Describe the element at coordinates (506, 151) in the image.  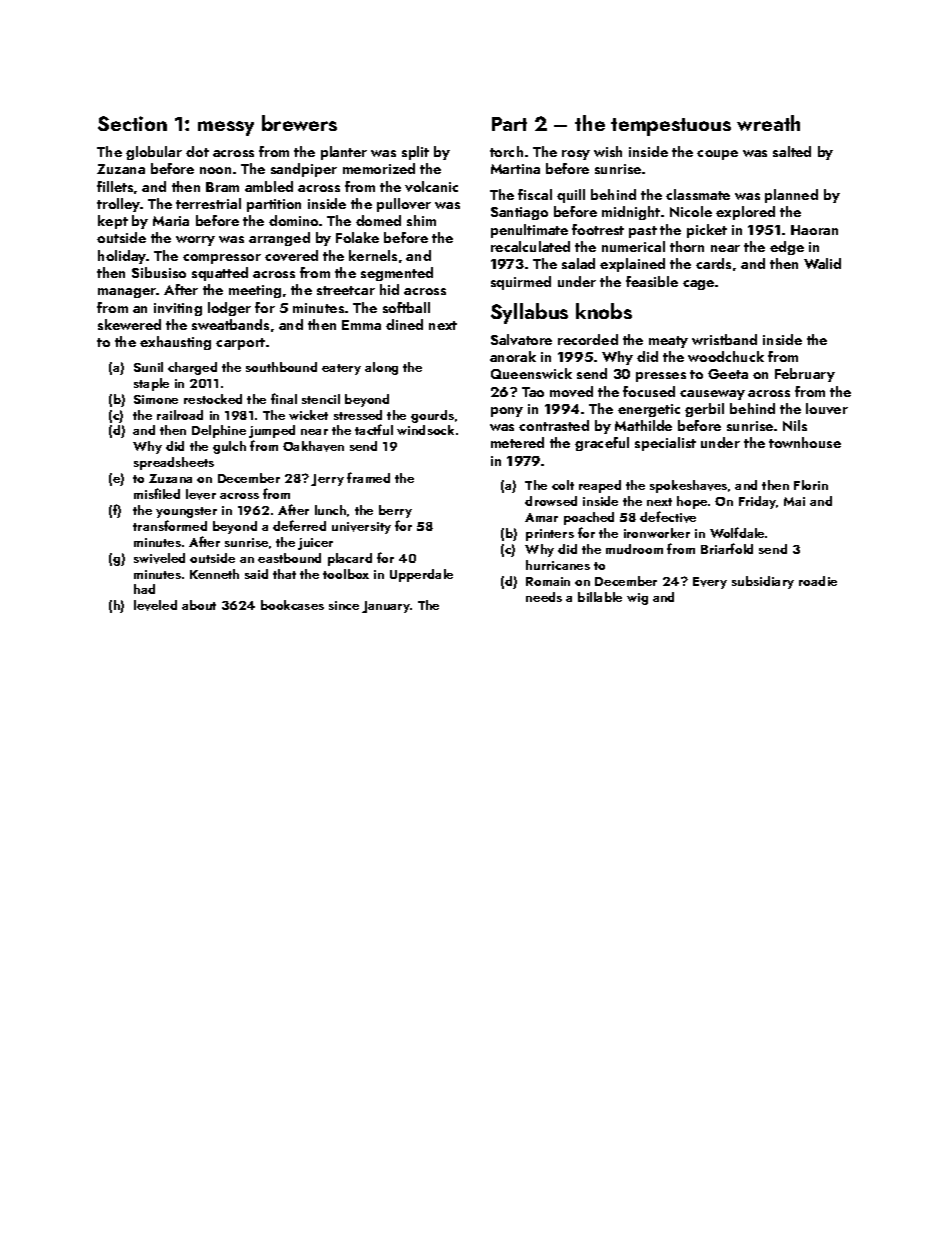
I see `torch` at that location.
